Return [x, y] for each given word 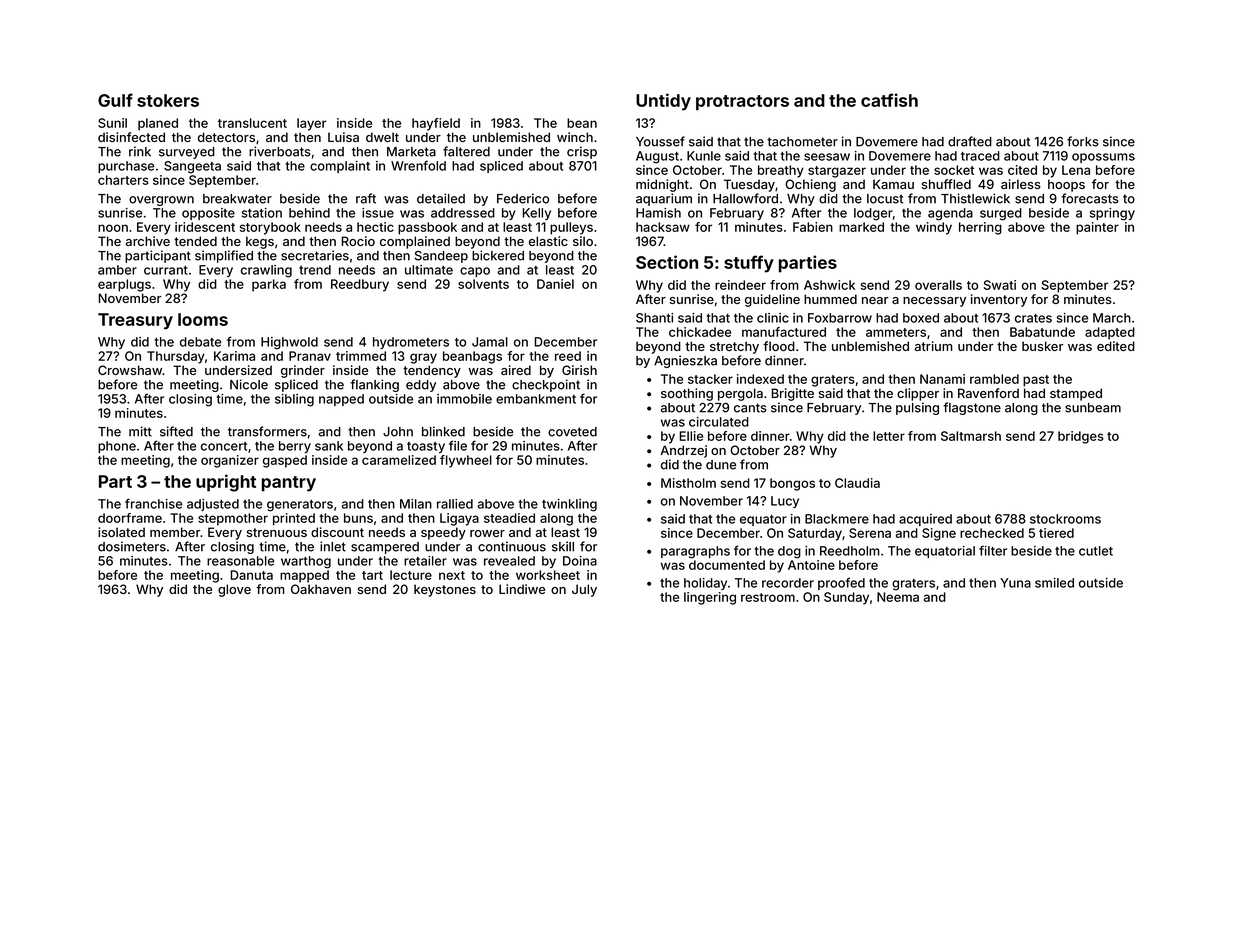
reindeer [740, 285]
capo [475, 272]
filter [993, 550]
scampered [385, 548]
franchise [153, 503]
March [1112, 318]
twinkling [569, 505]
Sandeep [441, 257]
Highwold [289, 343]
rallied [455, 504]
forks [1083, 141]
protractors [742, 103]
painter [1097, 228]
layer [311, 124]
